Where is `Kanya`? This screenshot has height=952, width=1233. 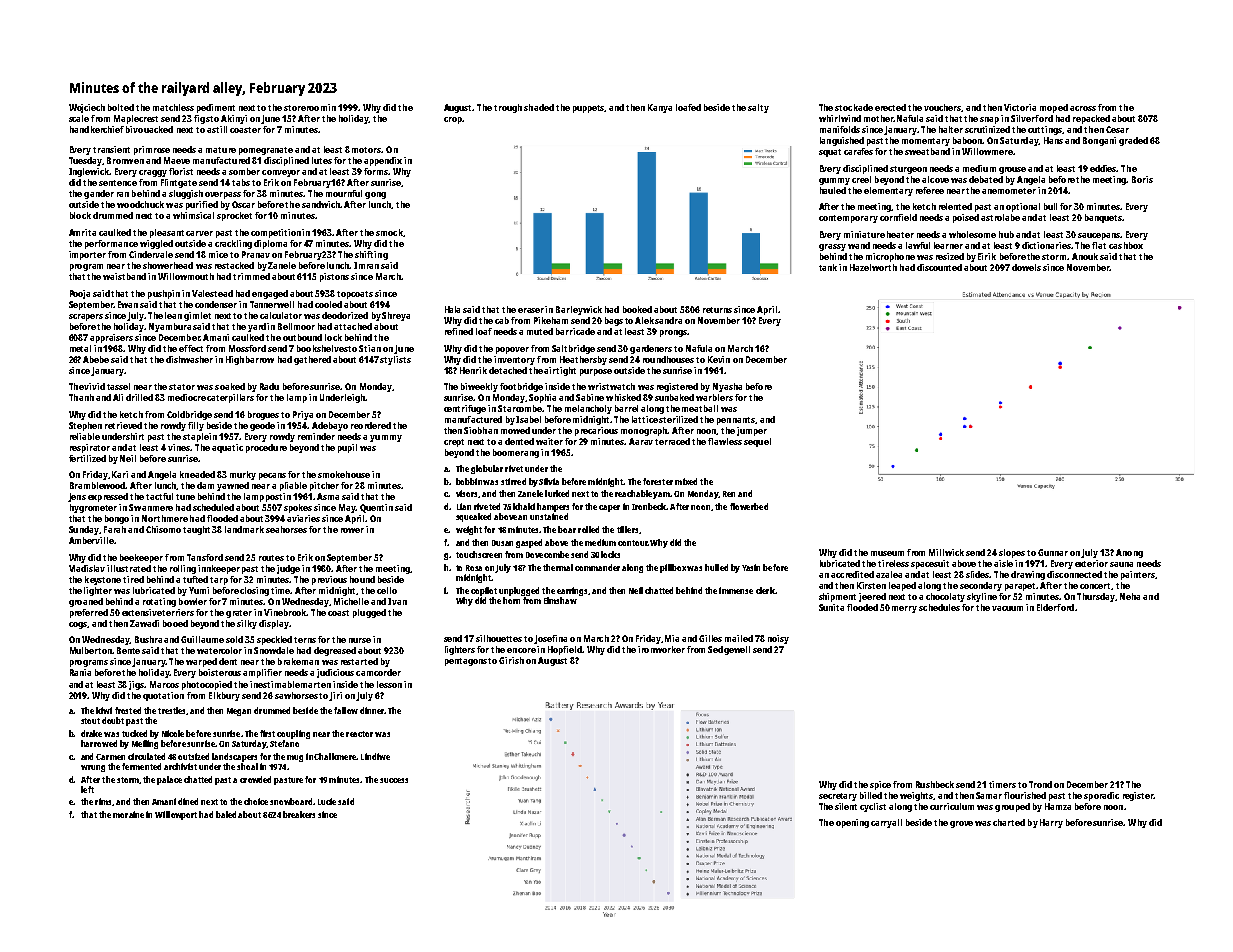
Kanya is located at coordinates (660, 108).
